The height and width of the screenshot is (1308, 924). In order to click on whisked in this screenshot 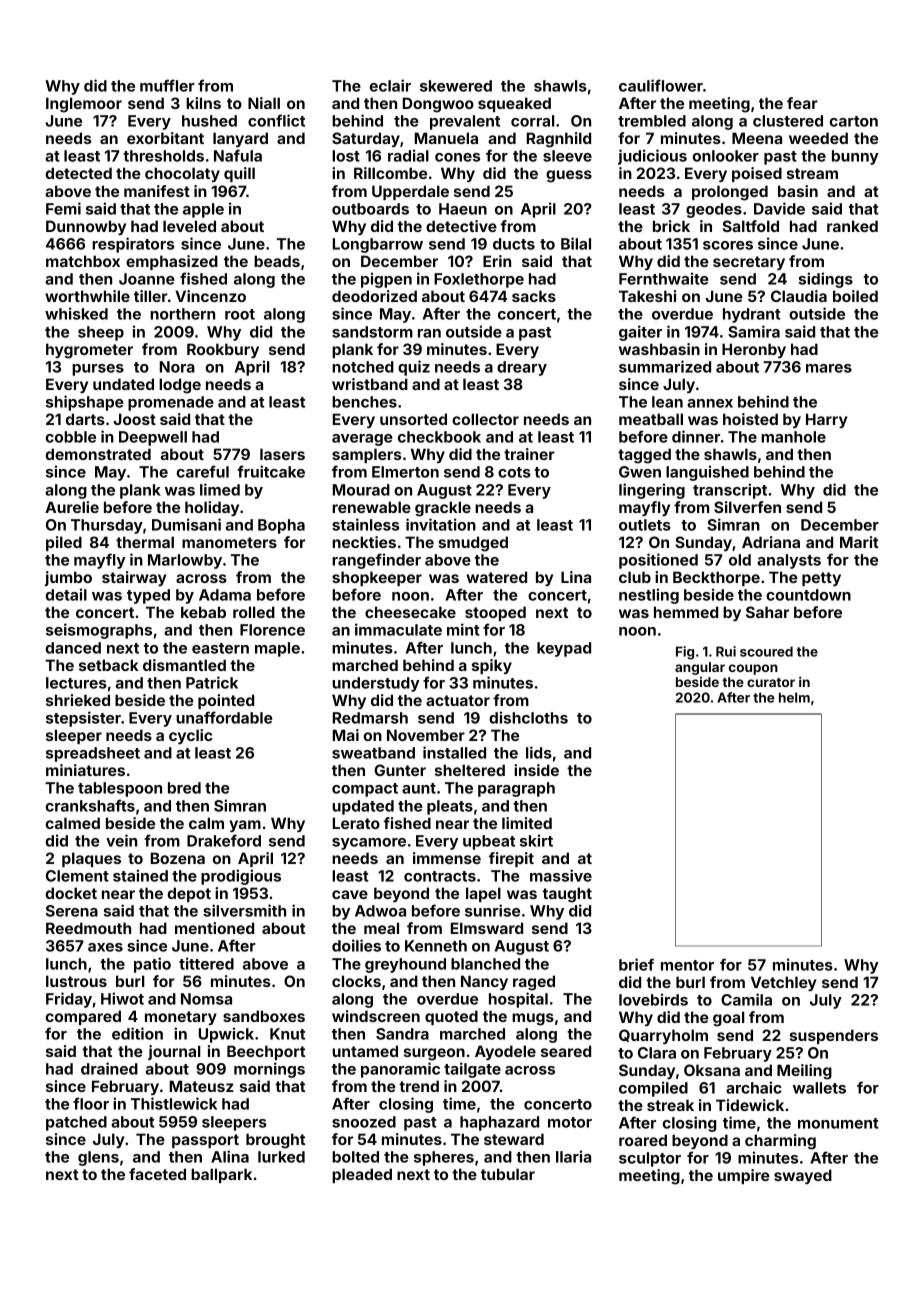, I will do `click(76, 313)`.
